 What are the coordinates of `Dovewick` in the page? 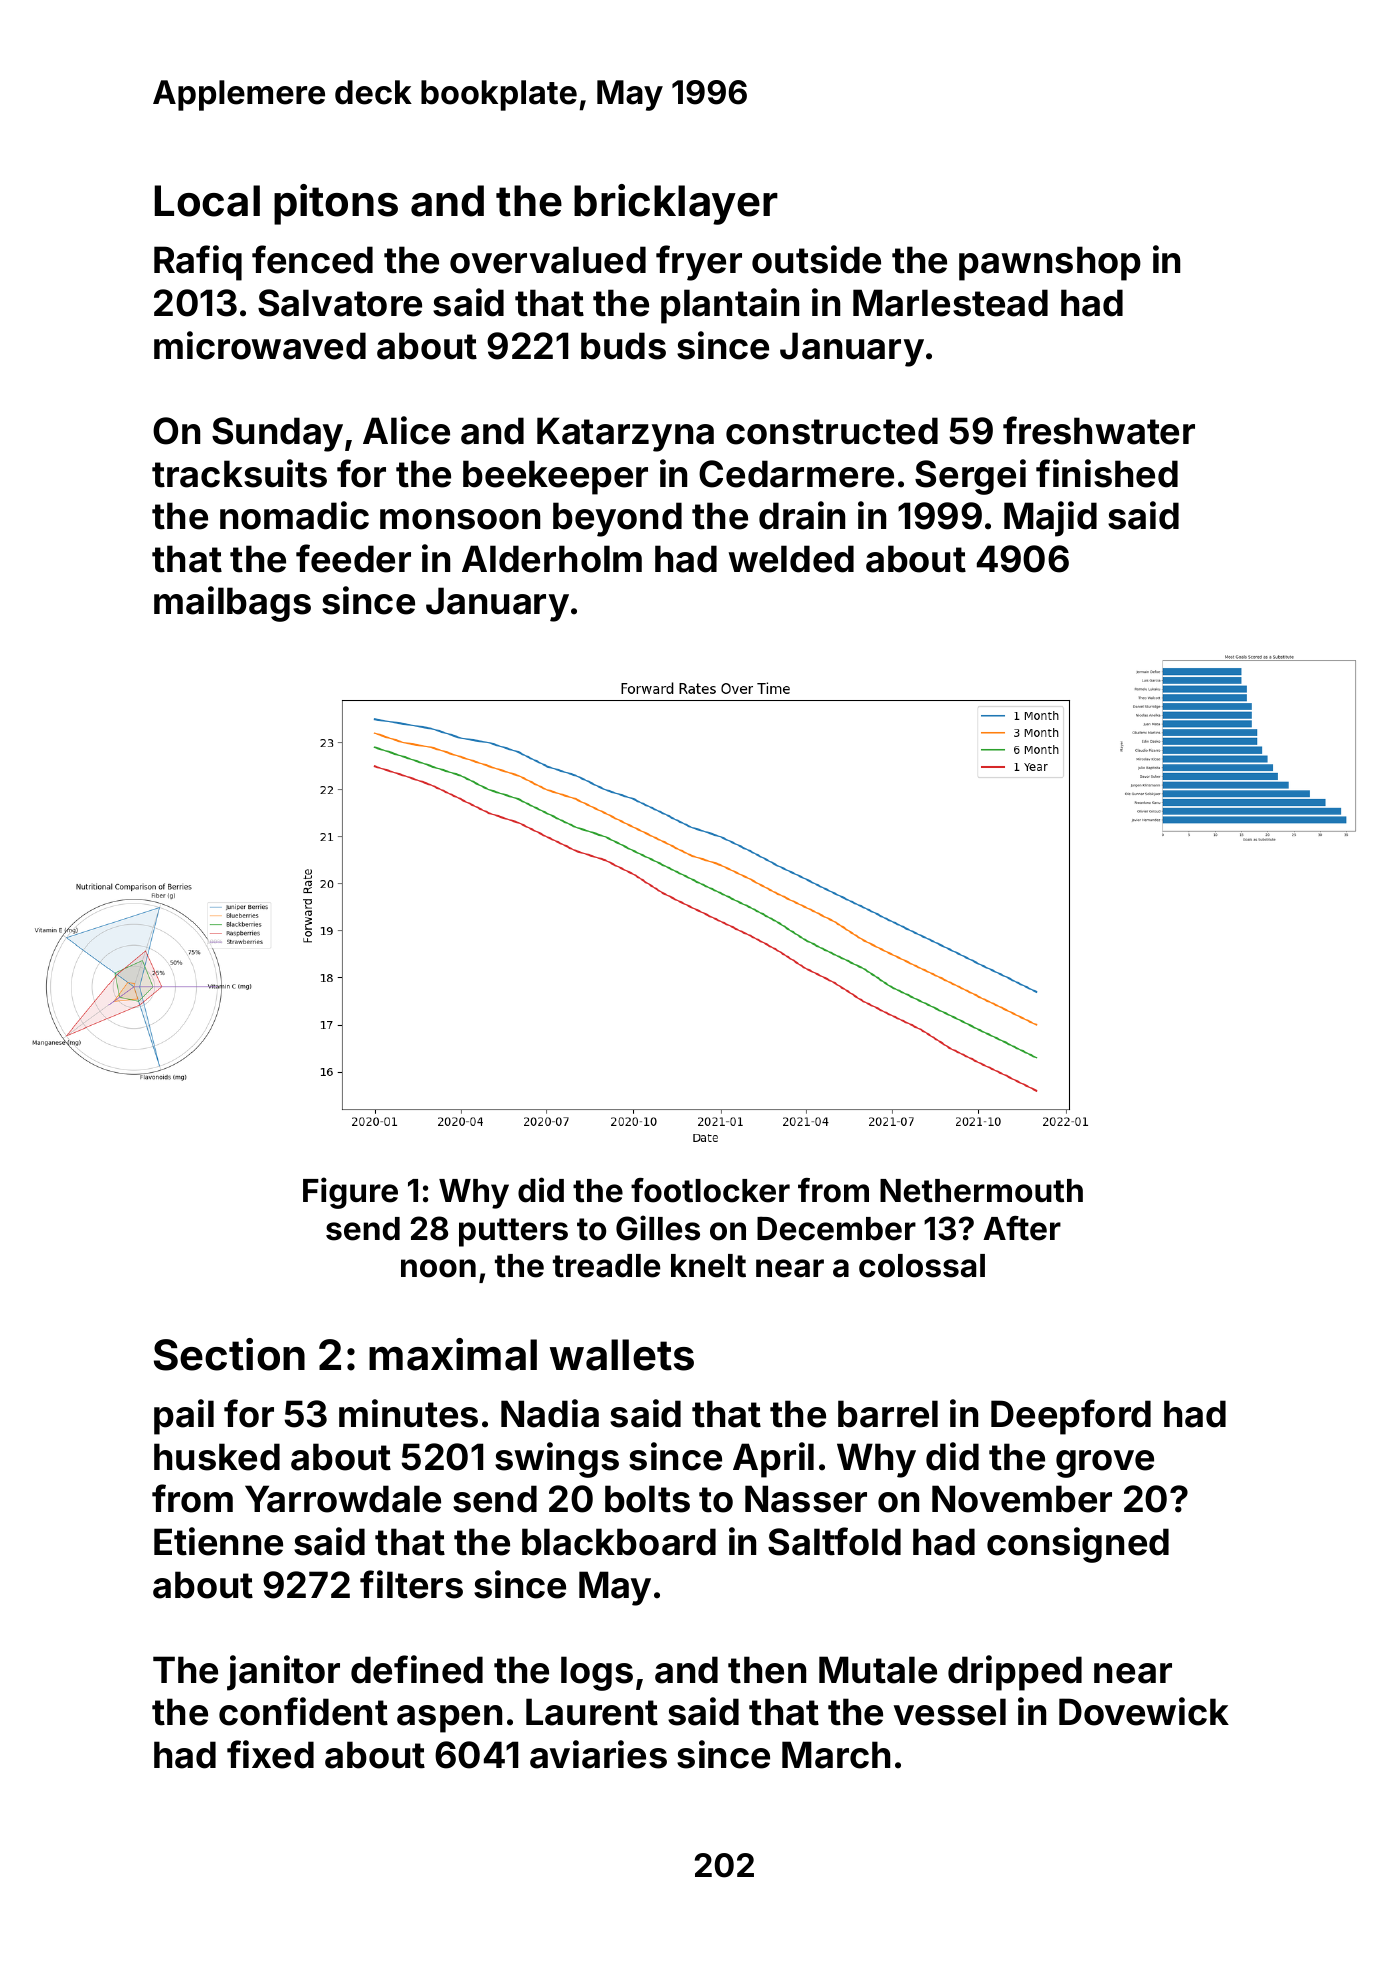 It's located at (1144, 1711).
